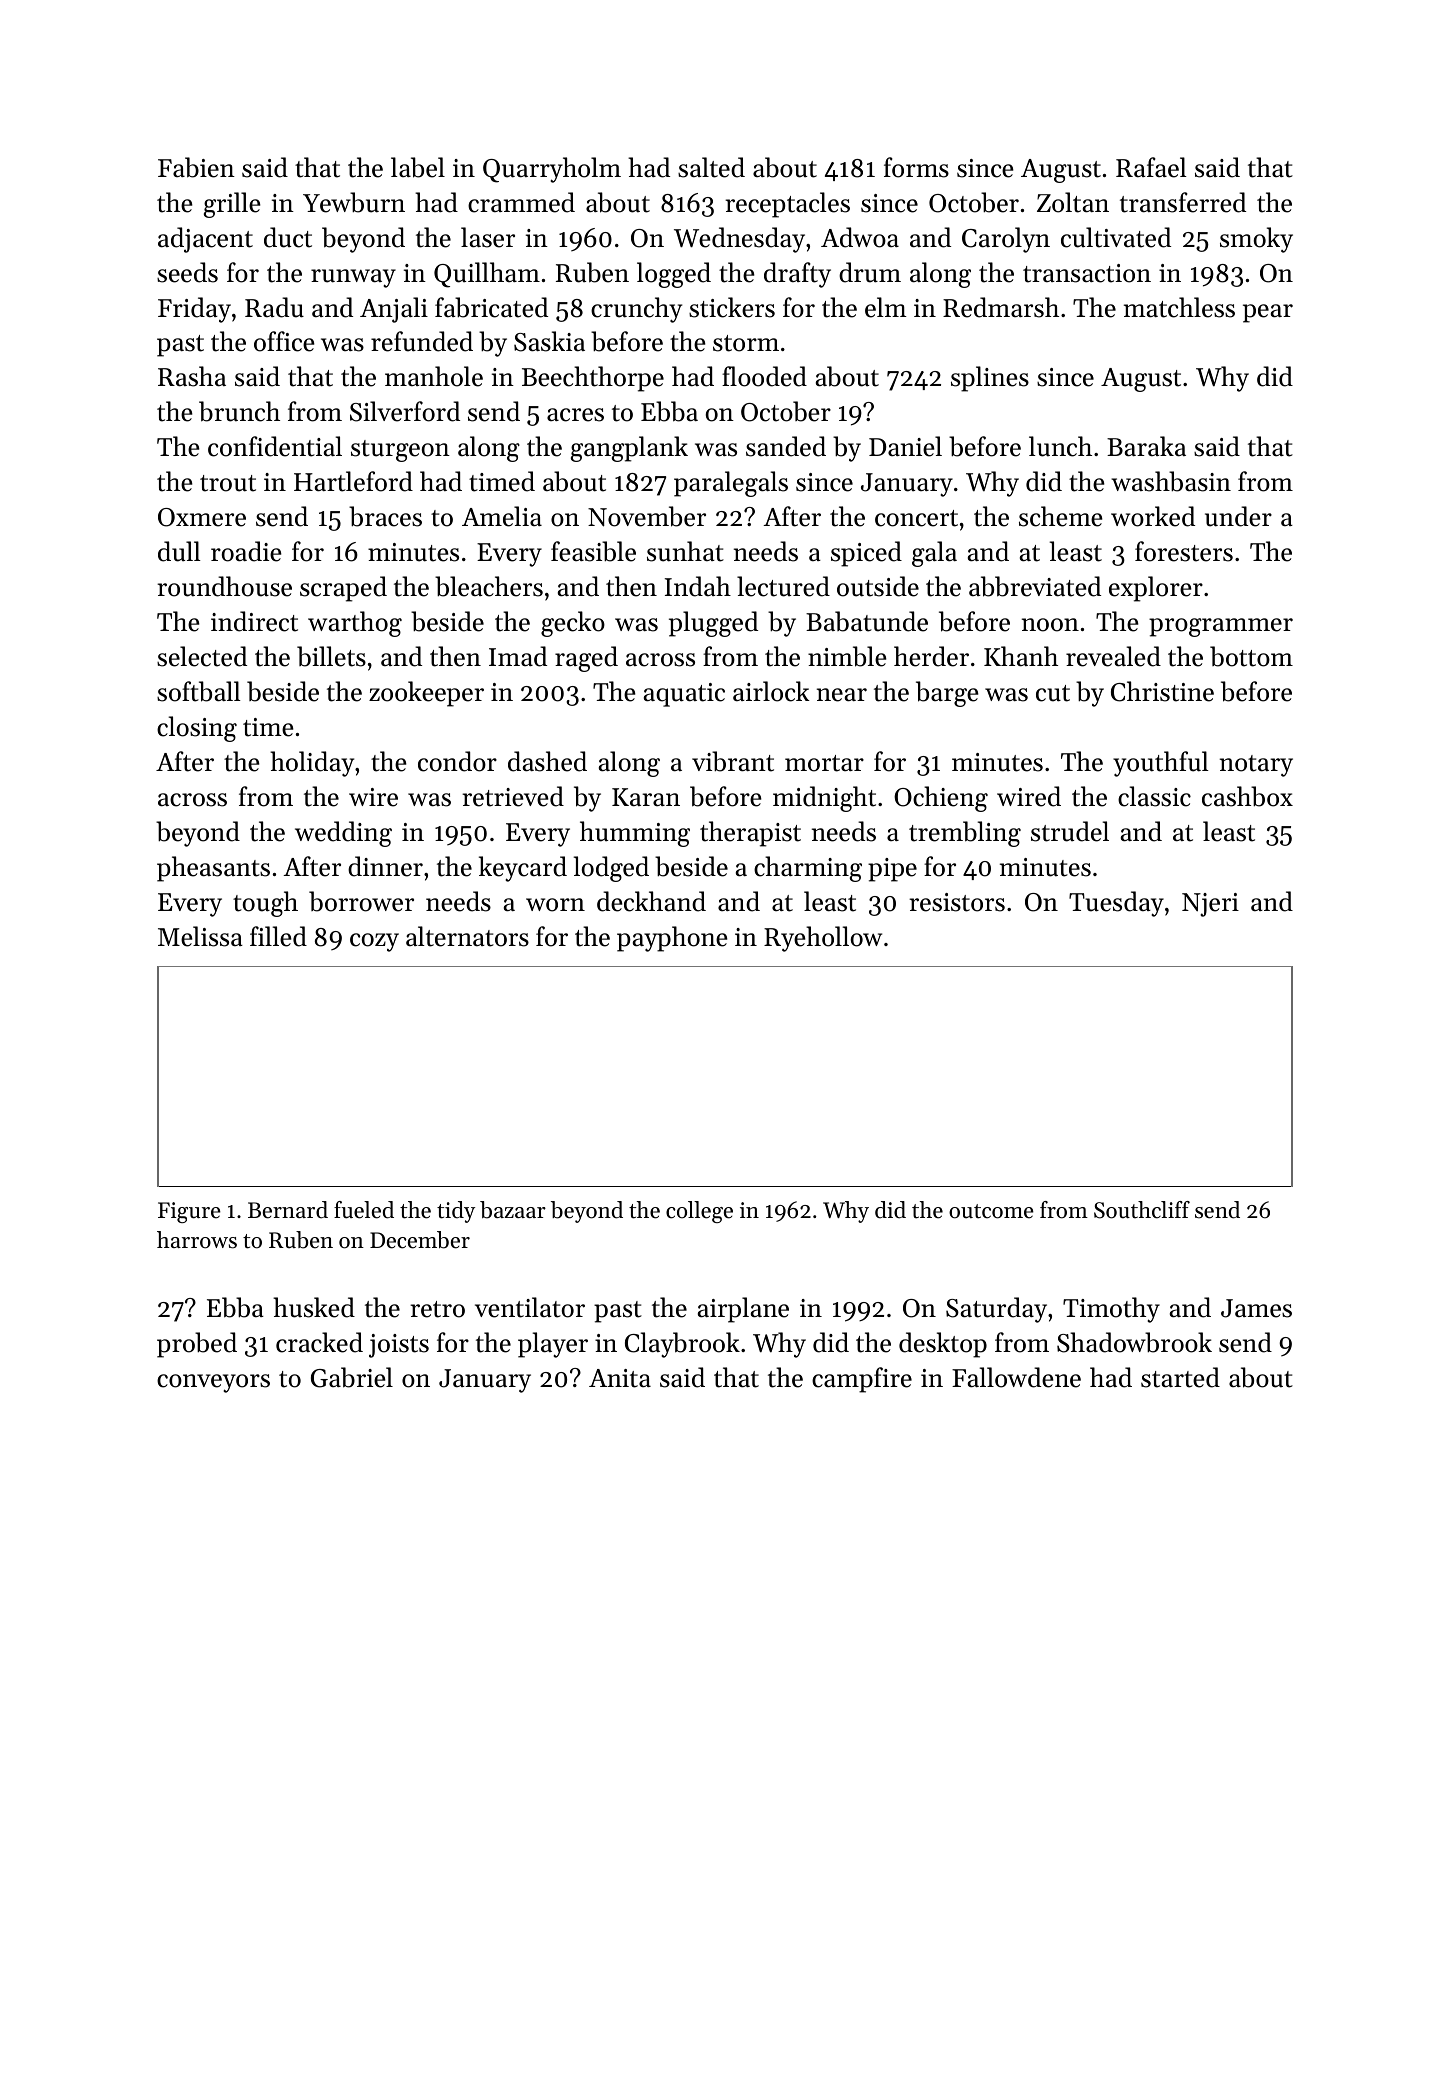 This screenshot has height=2100, width=1450. I want to click on Southcliff, so click(1142, 1210).
